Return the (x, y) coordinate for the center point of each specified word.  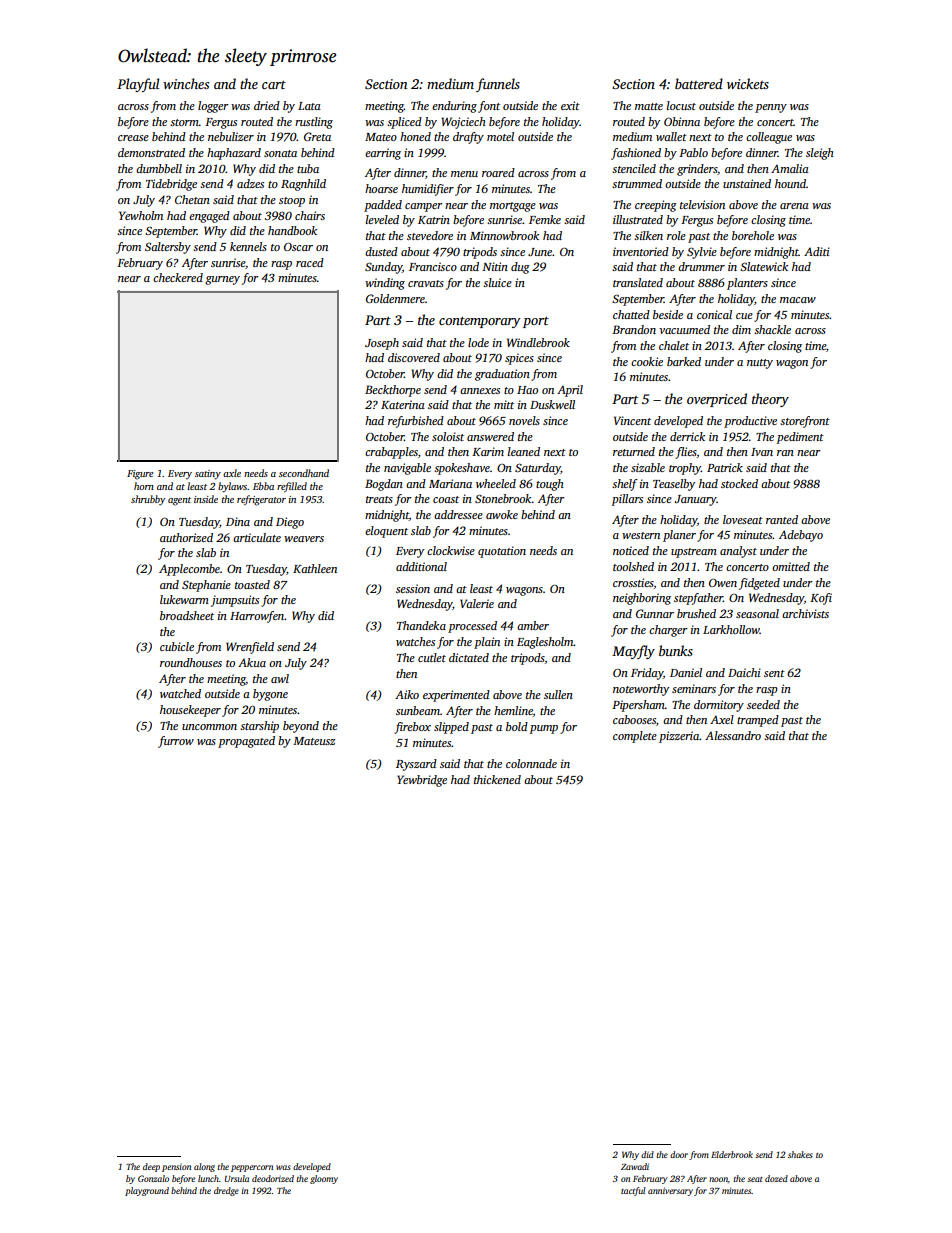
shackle (772, 329)
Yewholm (141, 215)
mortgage (513, 207)
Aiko (407, 694)
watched (180, 693)
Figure (140, 475)
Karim (488, 451)
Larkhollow (731, 629)
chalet (674, 345)
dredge (226, 1191)
